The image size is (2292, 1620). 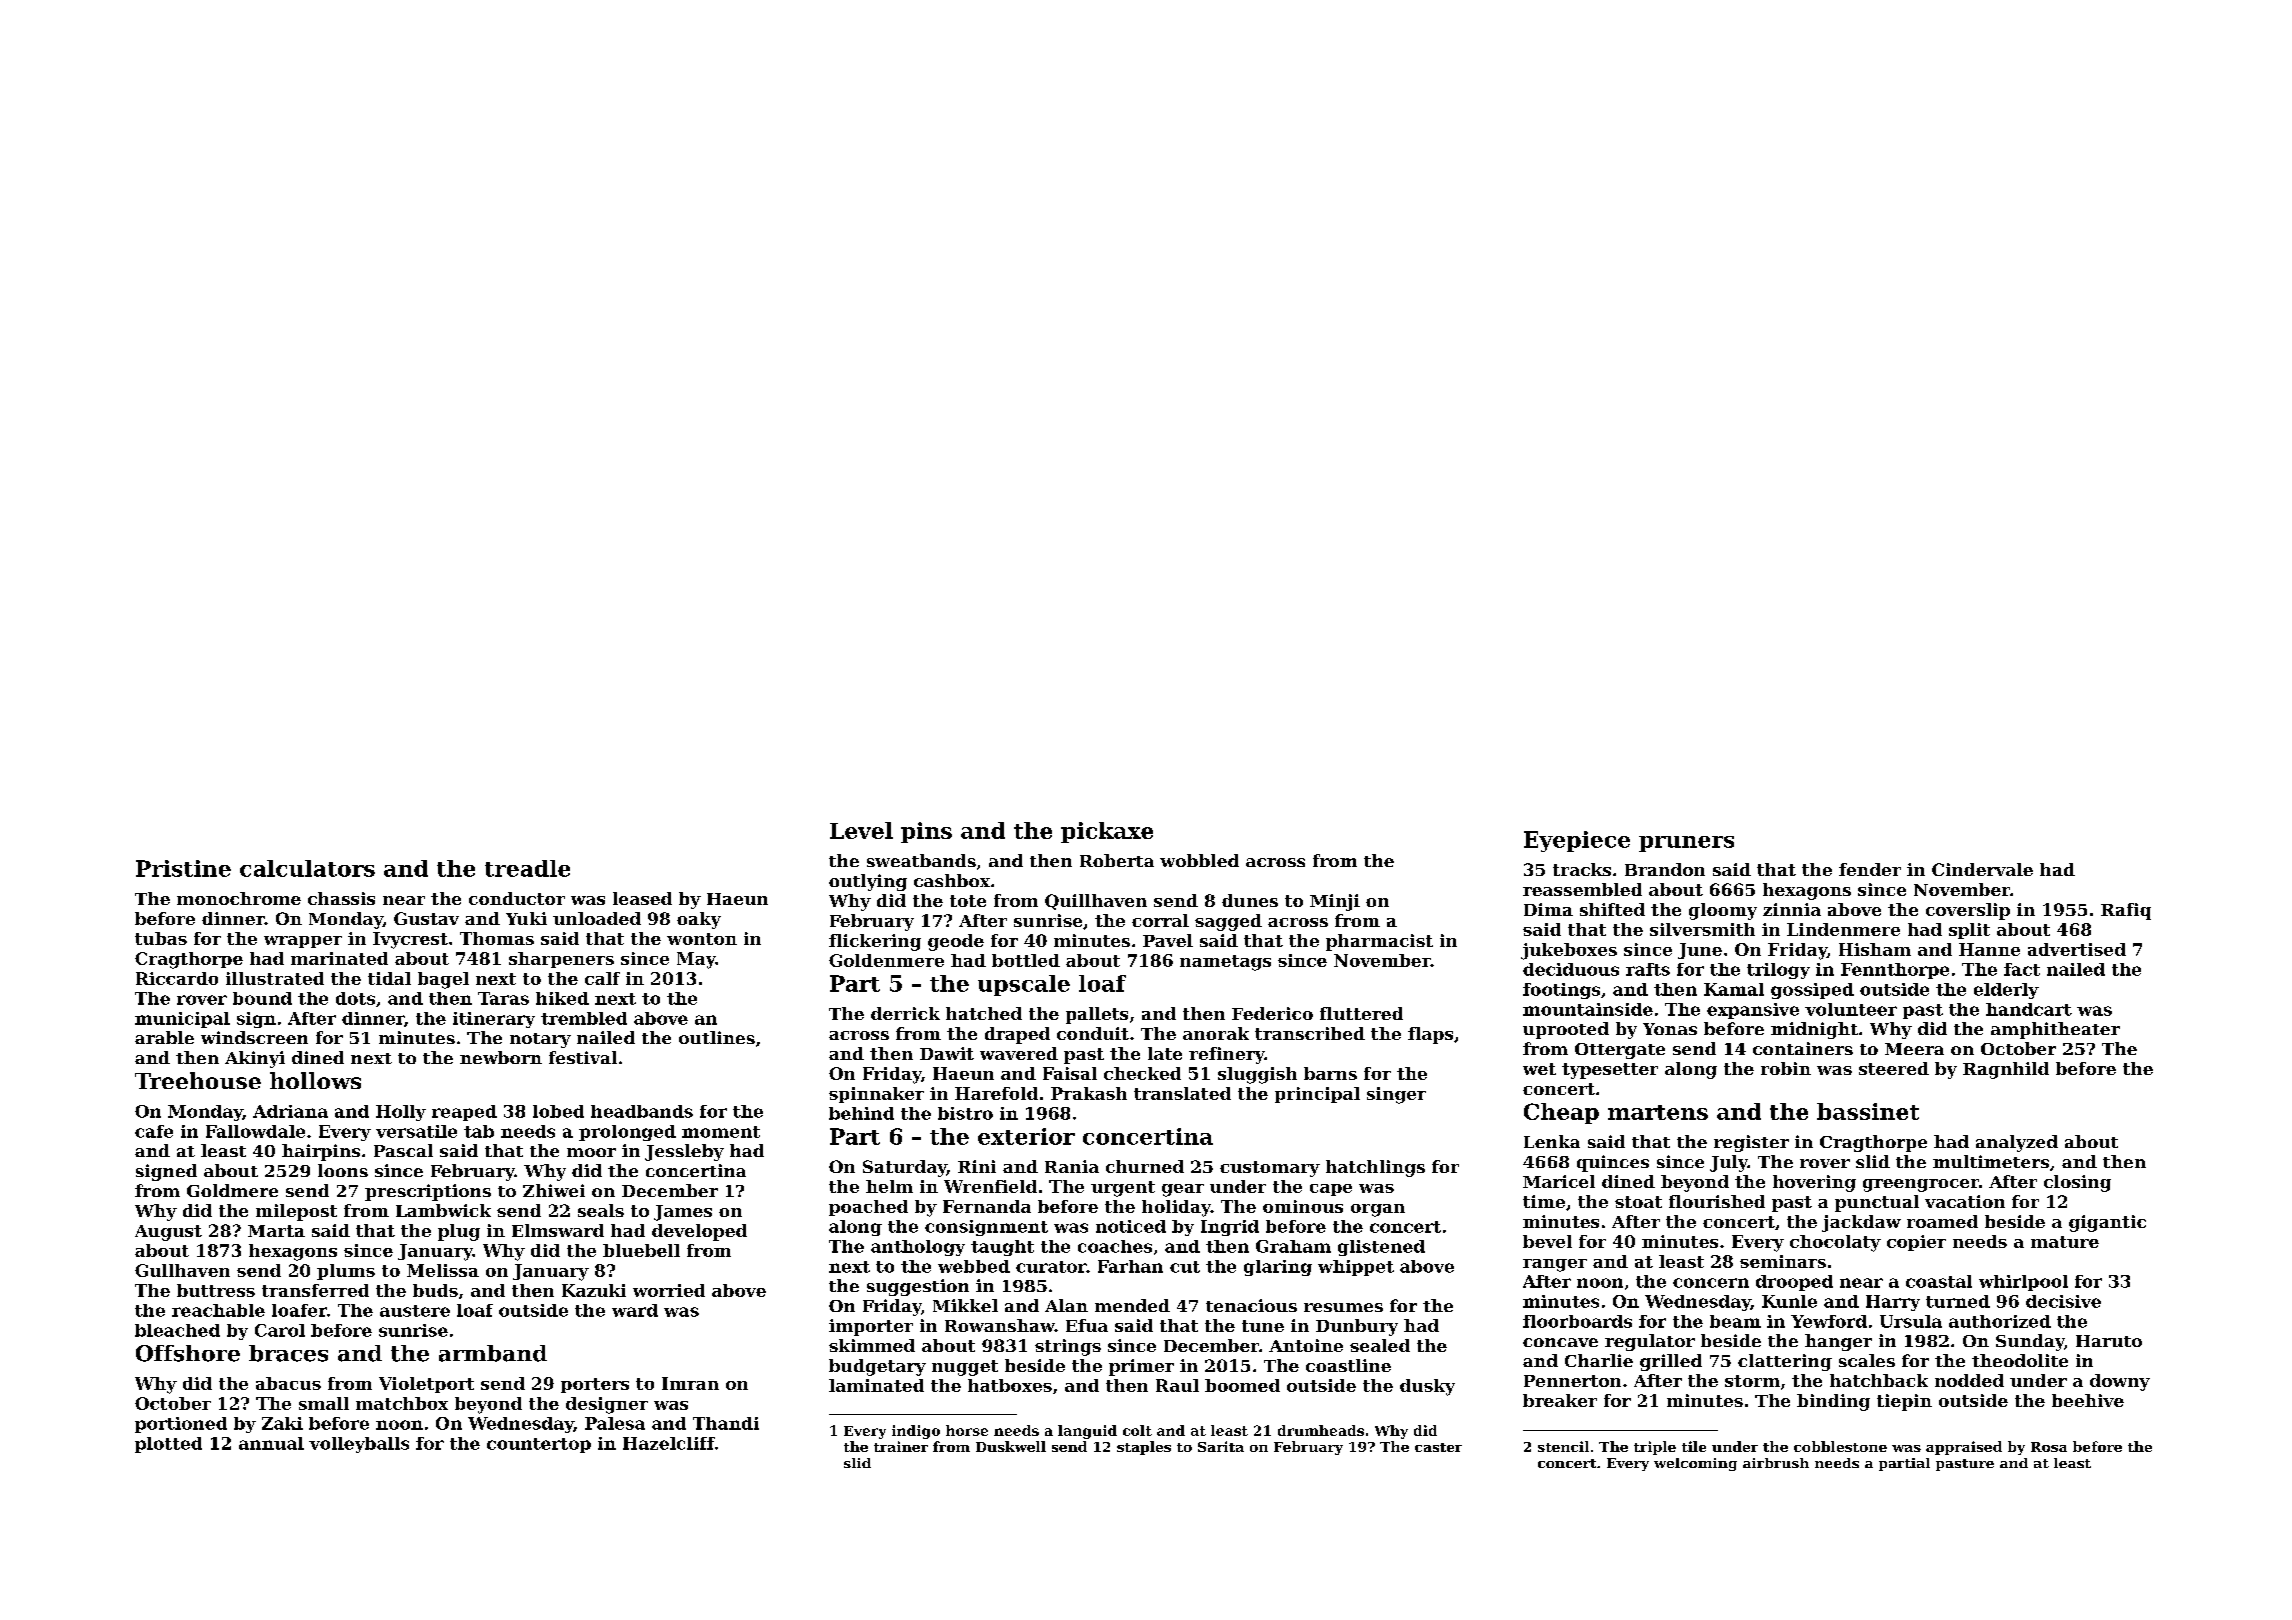 I want to click on dots, so click(x=355, y=998).
